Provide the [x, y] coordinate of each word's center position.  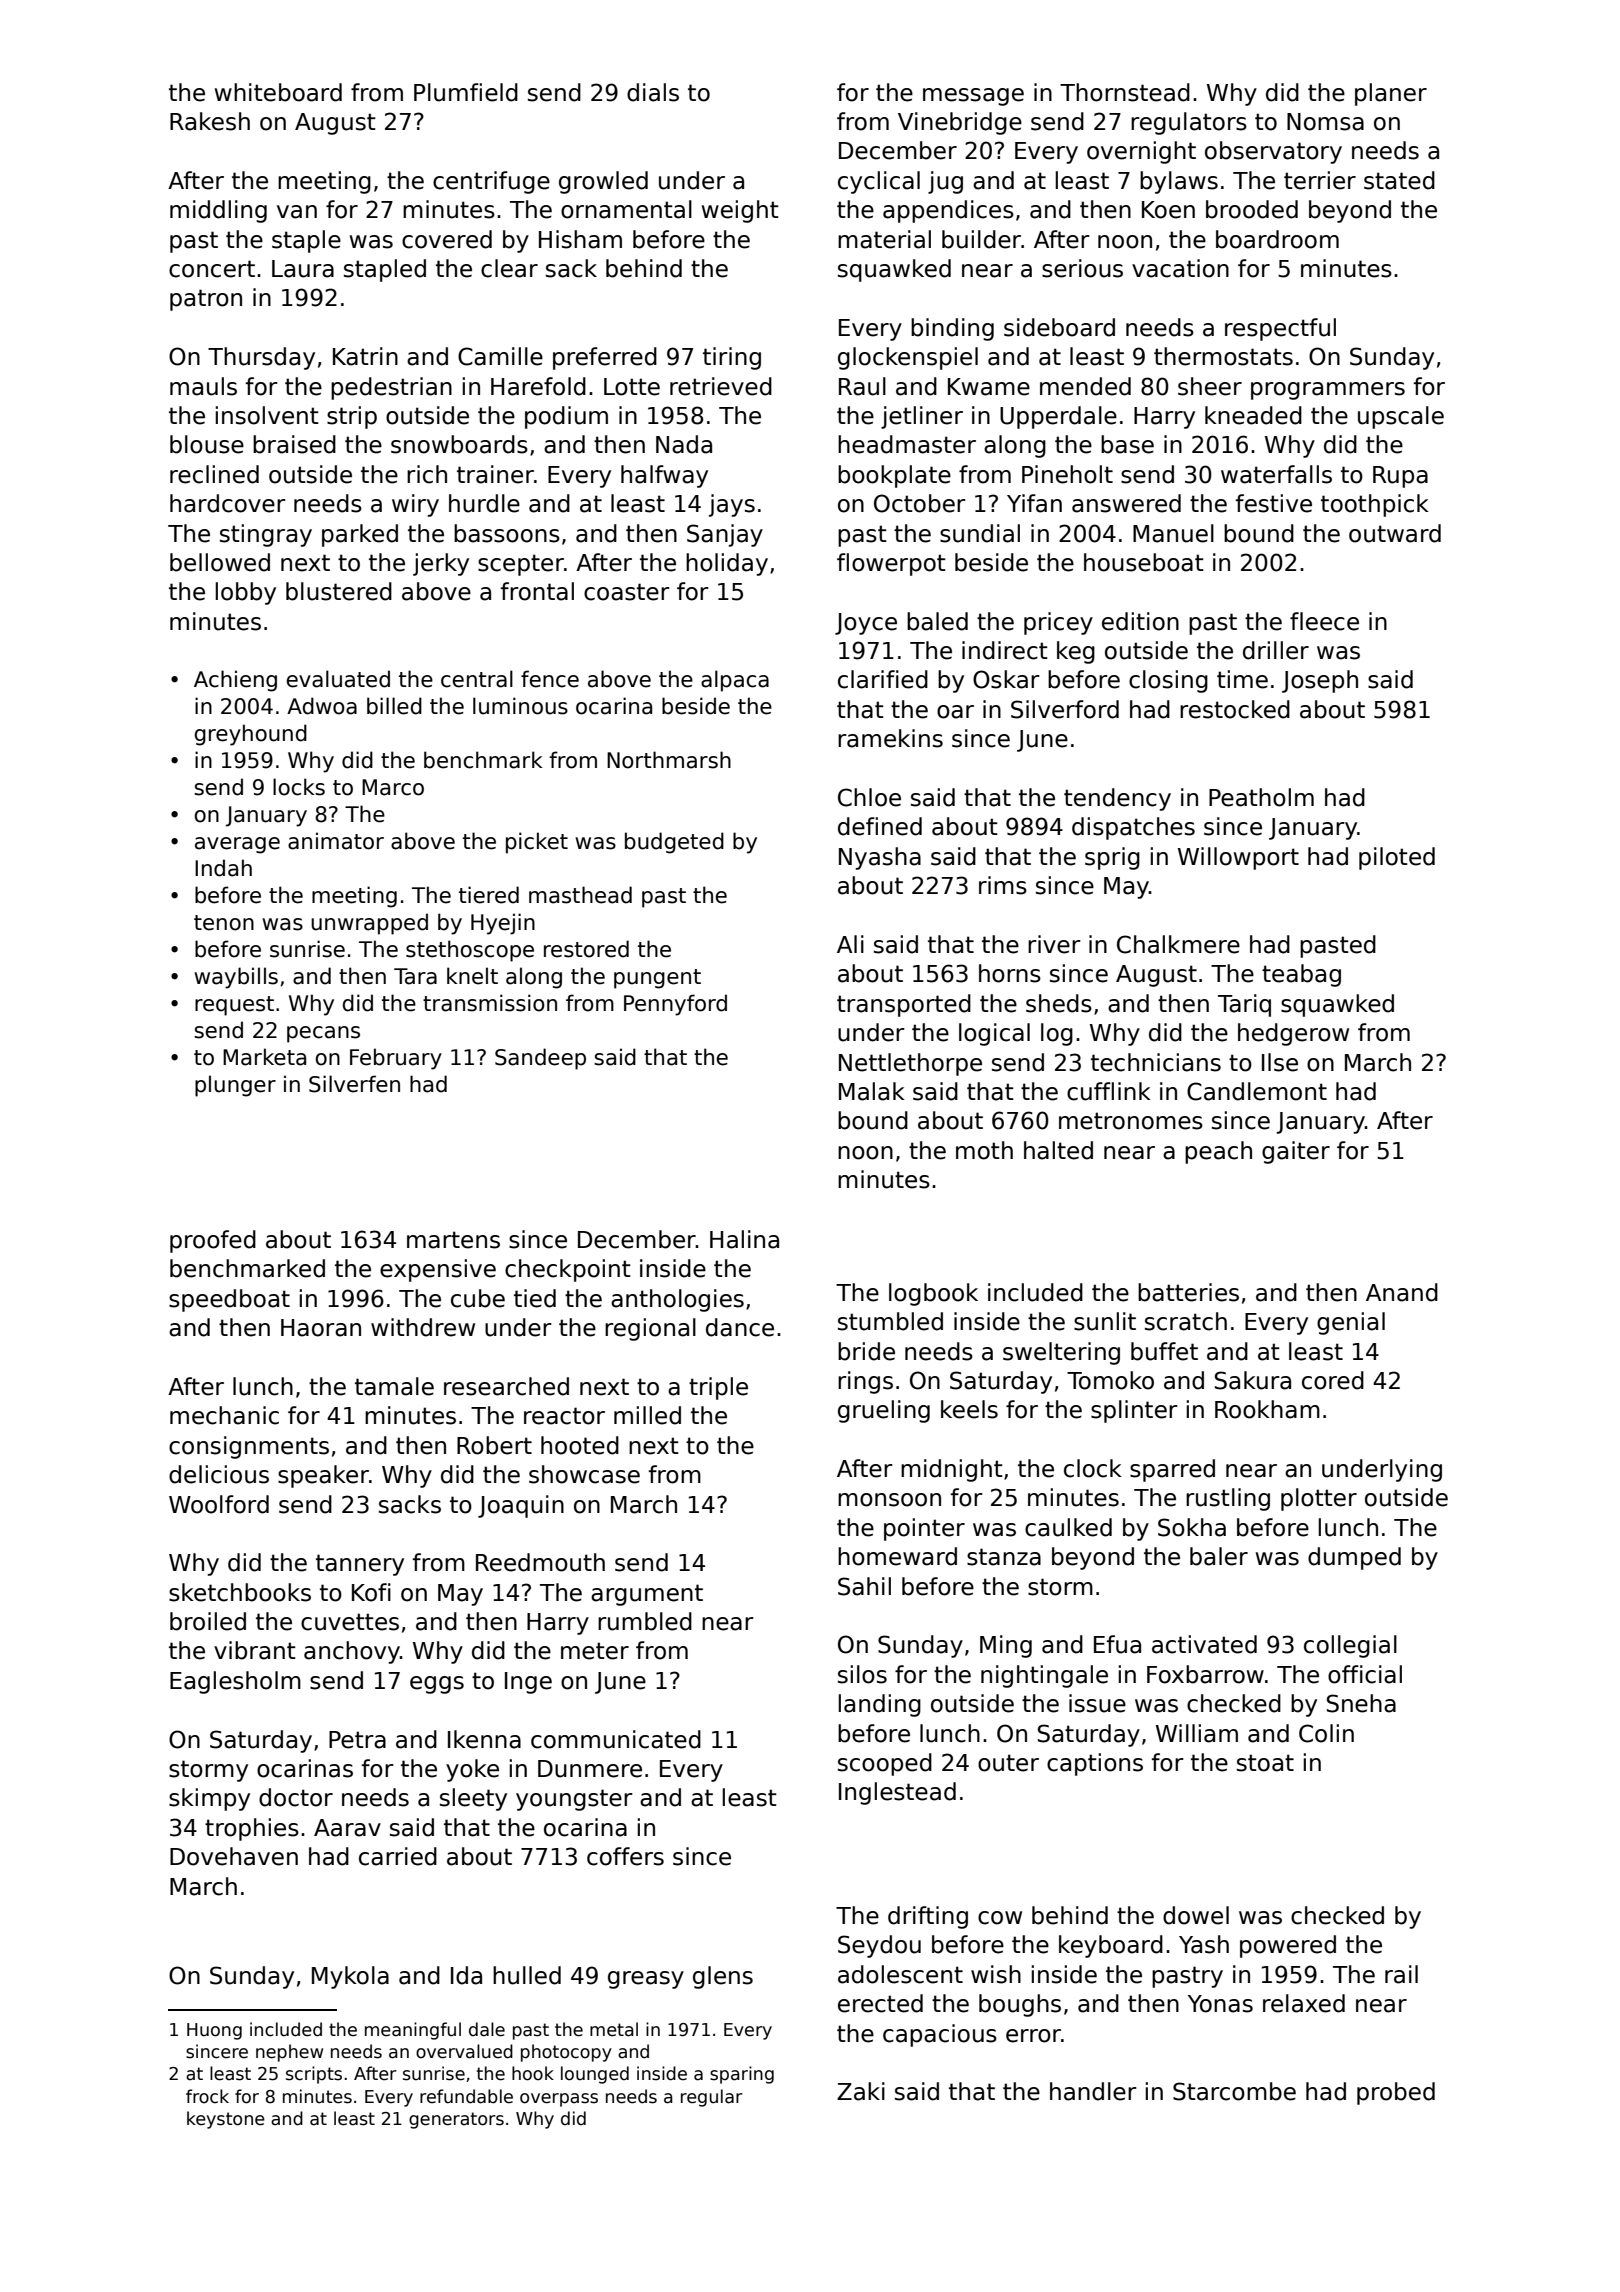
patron [206, 300]
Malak [872, 1091]
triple [718, 1388]
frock [207, 2096]
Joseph [1320, 681]
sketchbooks [240, 1592]
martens [453, 1240]
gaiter [1296, 1152]
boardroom [1277, 239]
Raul [862, 386]
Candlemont [1257, 1091]
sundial [980, 533]
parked [360, 535]
